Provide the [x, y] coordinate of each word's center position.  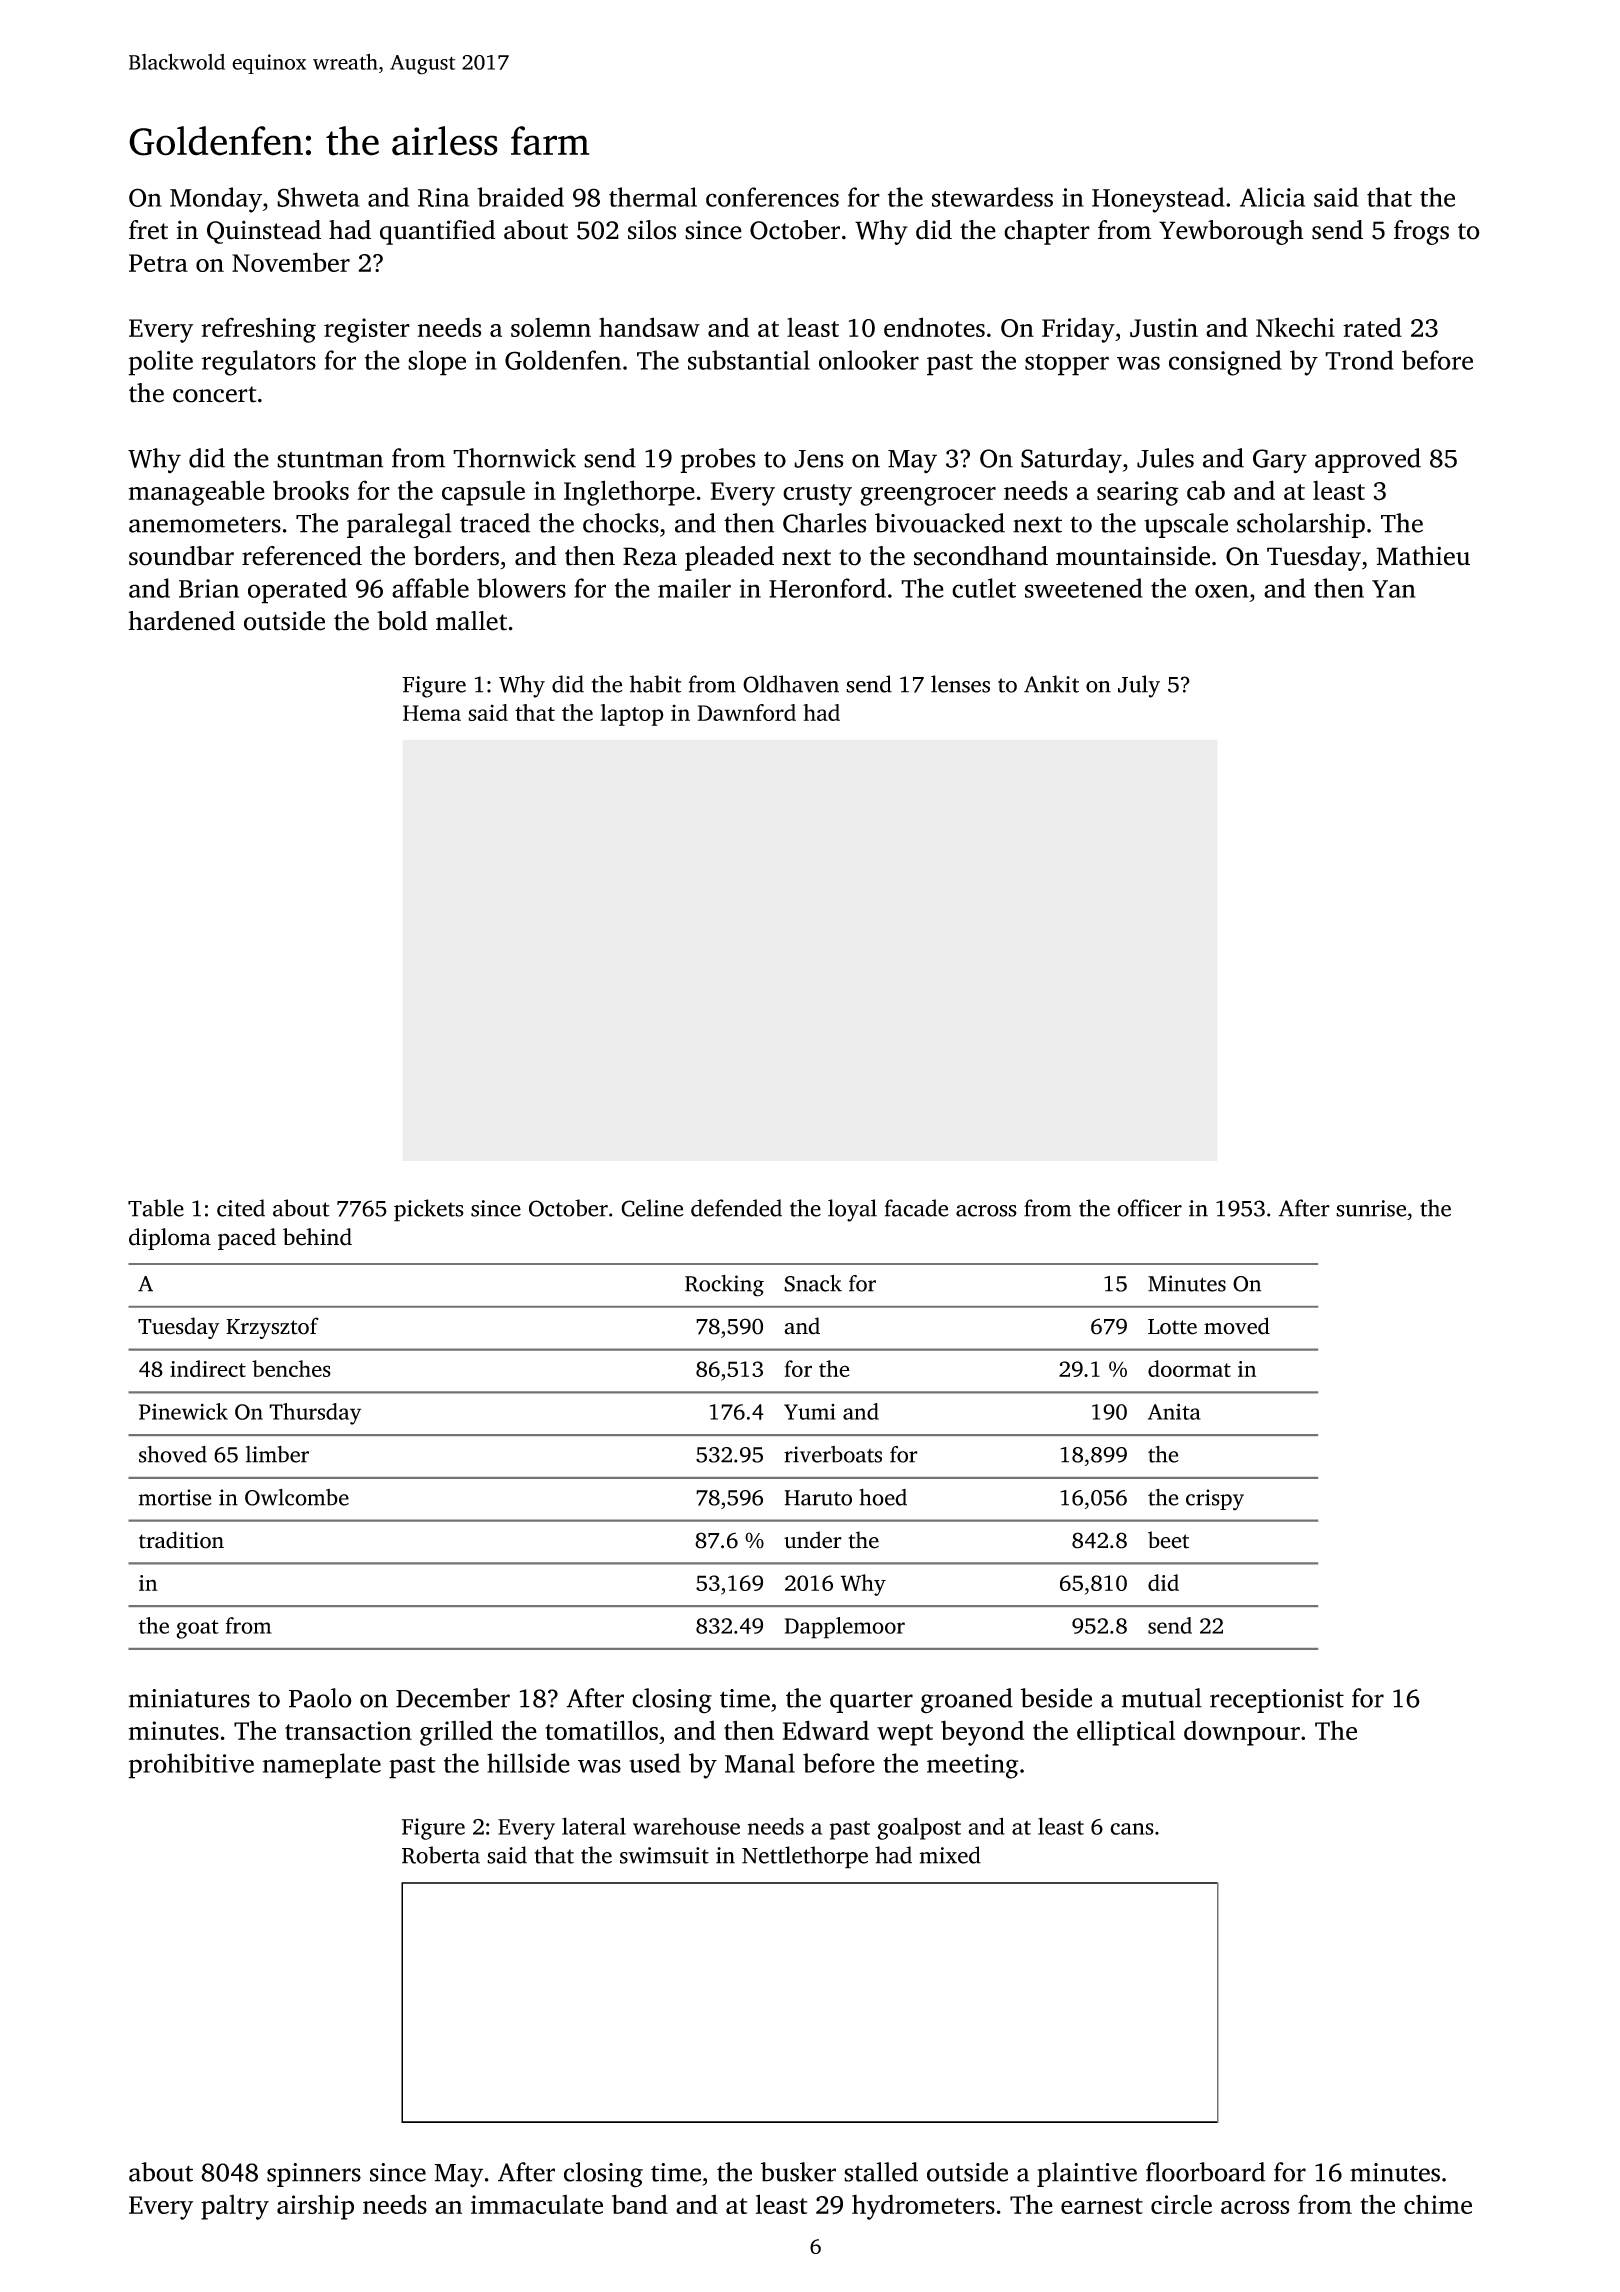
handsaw [649, 327]
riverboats [833, 1454]
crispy [1215, 1500]
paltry [235, 2207]
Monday [216, 200]
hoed [883, 1497]
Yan [1394, 589]
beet [1168, 1540]
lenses [960, 684]
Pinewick [183, 1411]
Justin [1164, 328]
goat [197, 1629]
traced [495, 523]
